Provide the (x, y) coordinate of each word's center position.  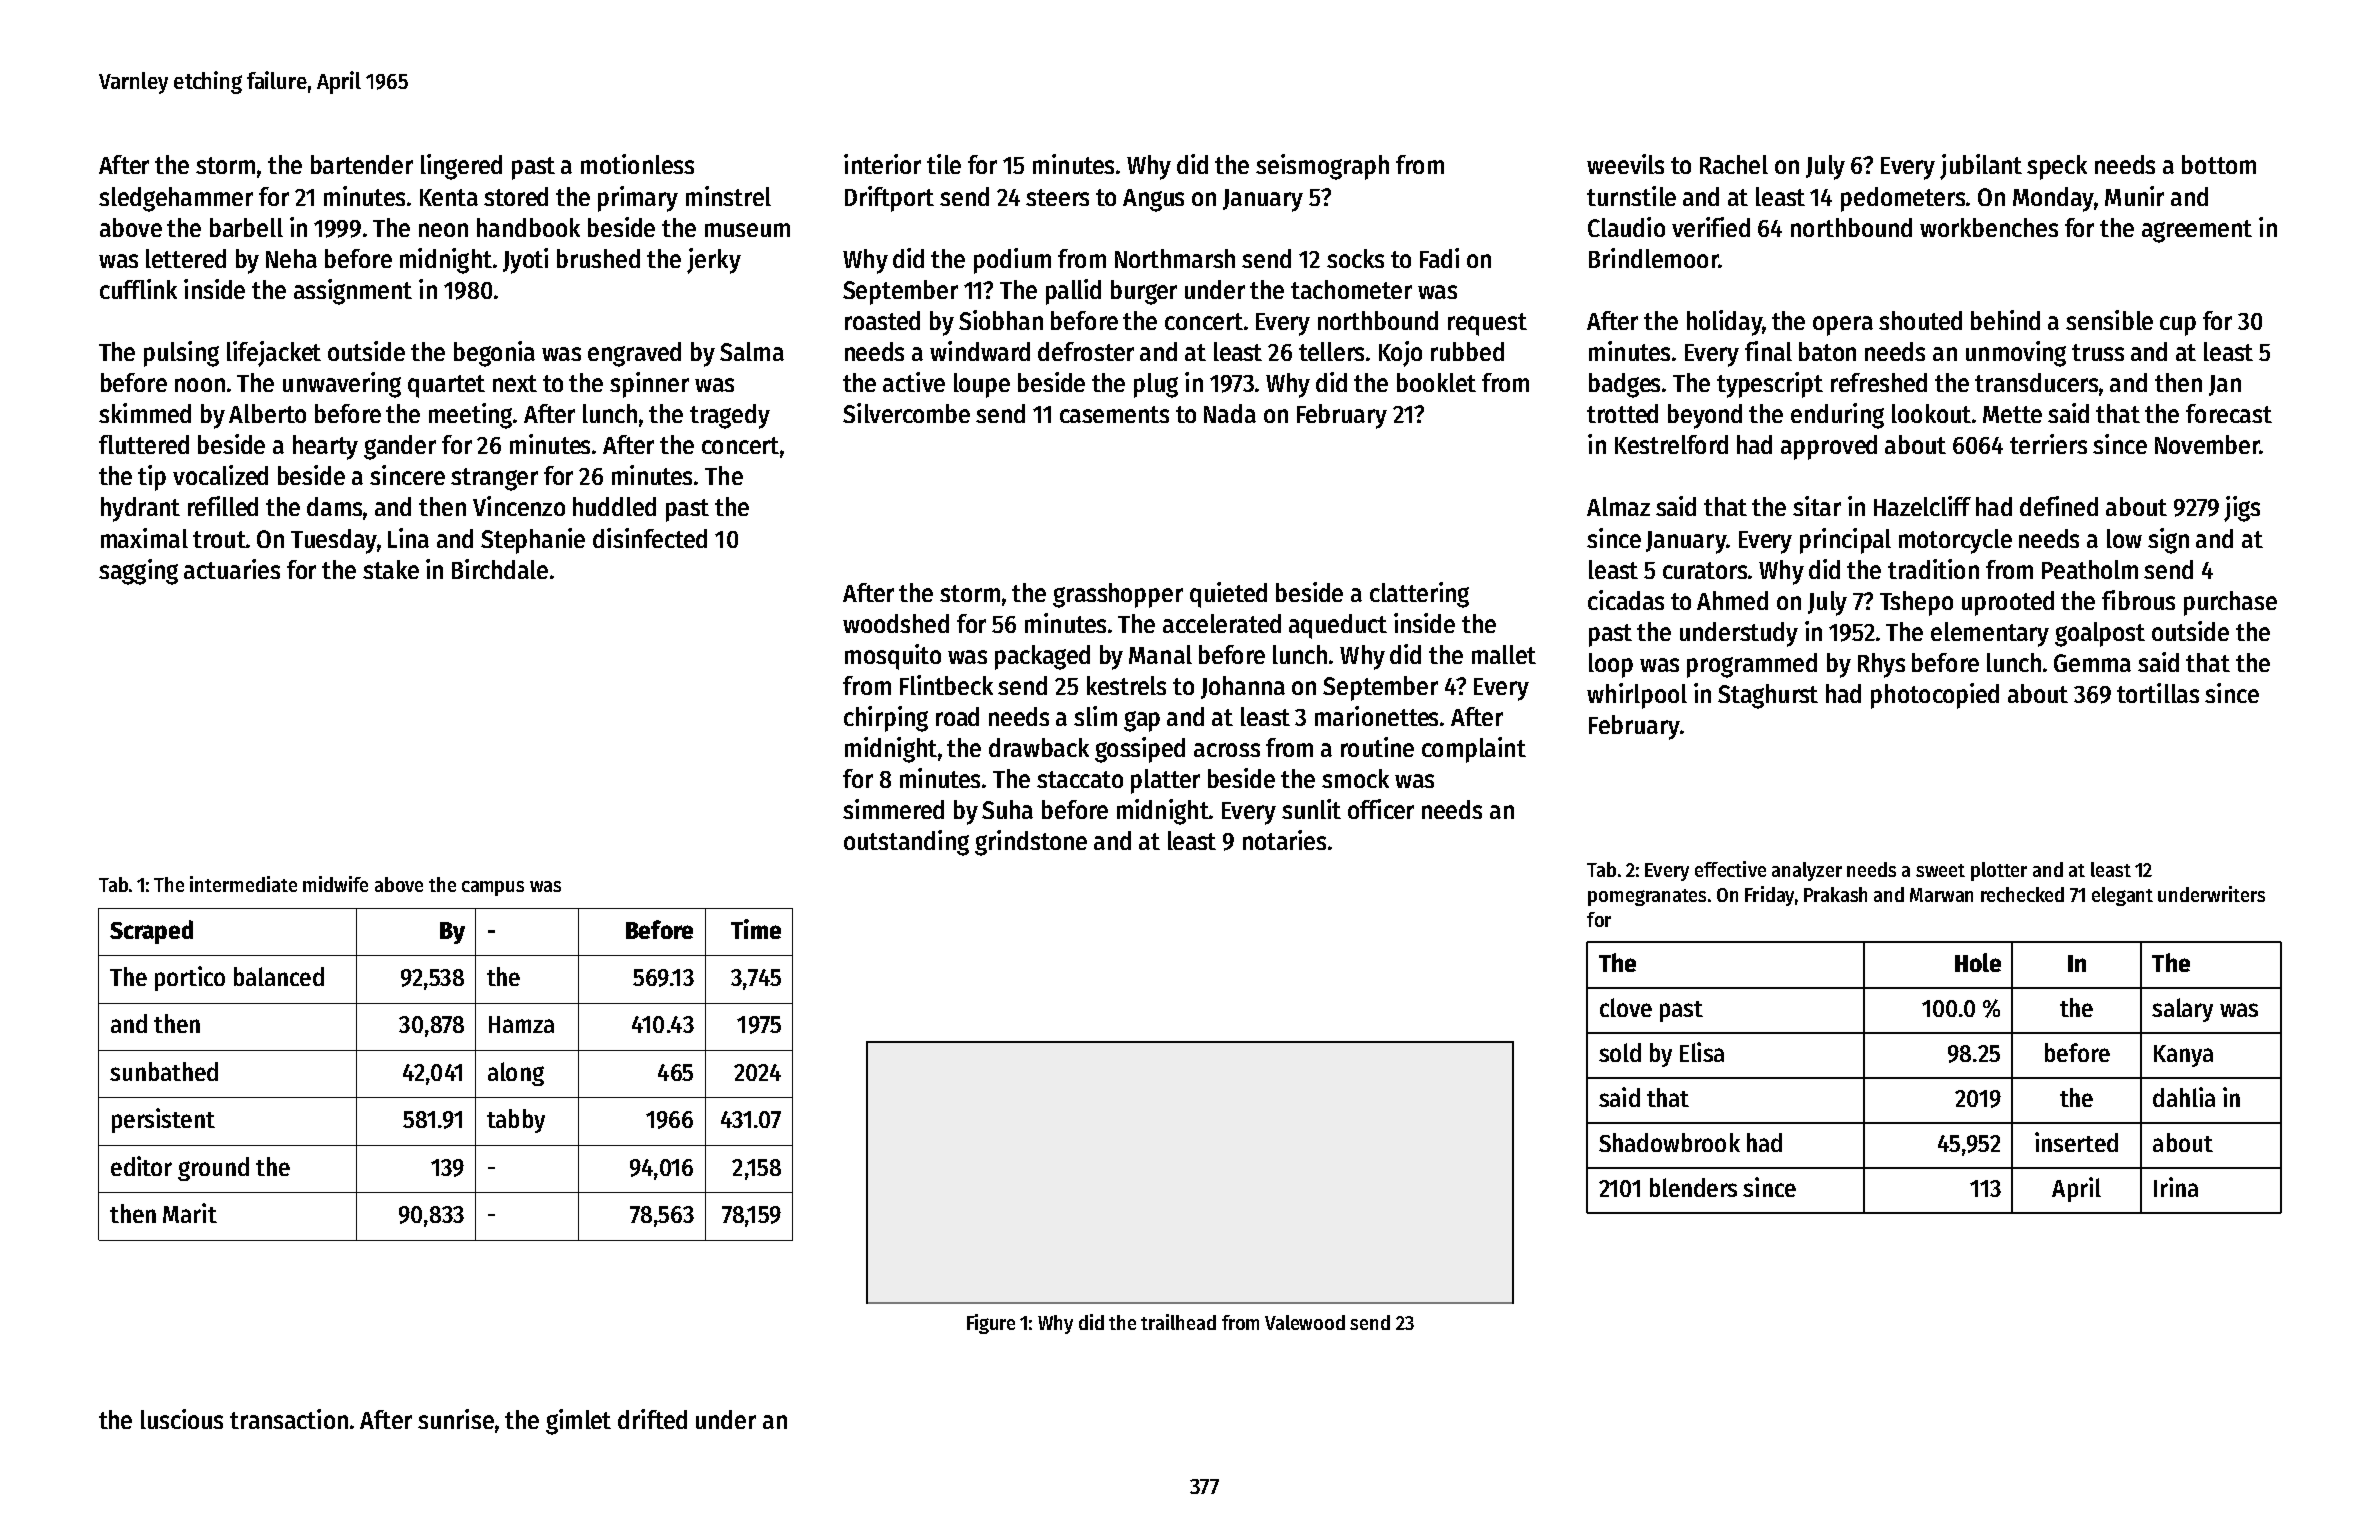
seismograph (1322, 167)
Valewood (1305, 1322)
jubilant (1981, 167)
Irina (2176, 1187)
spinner (649, 385)
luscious (182, 1419)
